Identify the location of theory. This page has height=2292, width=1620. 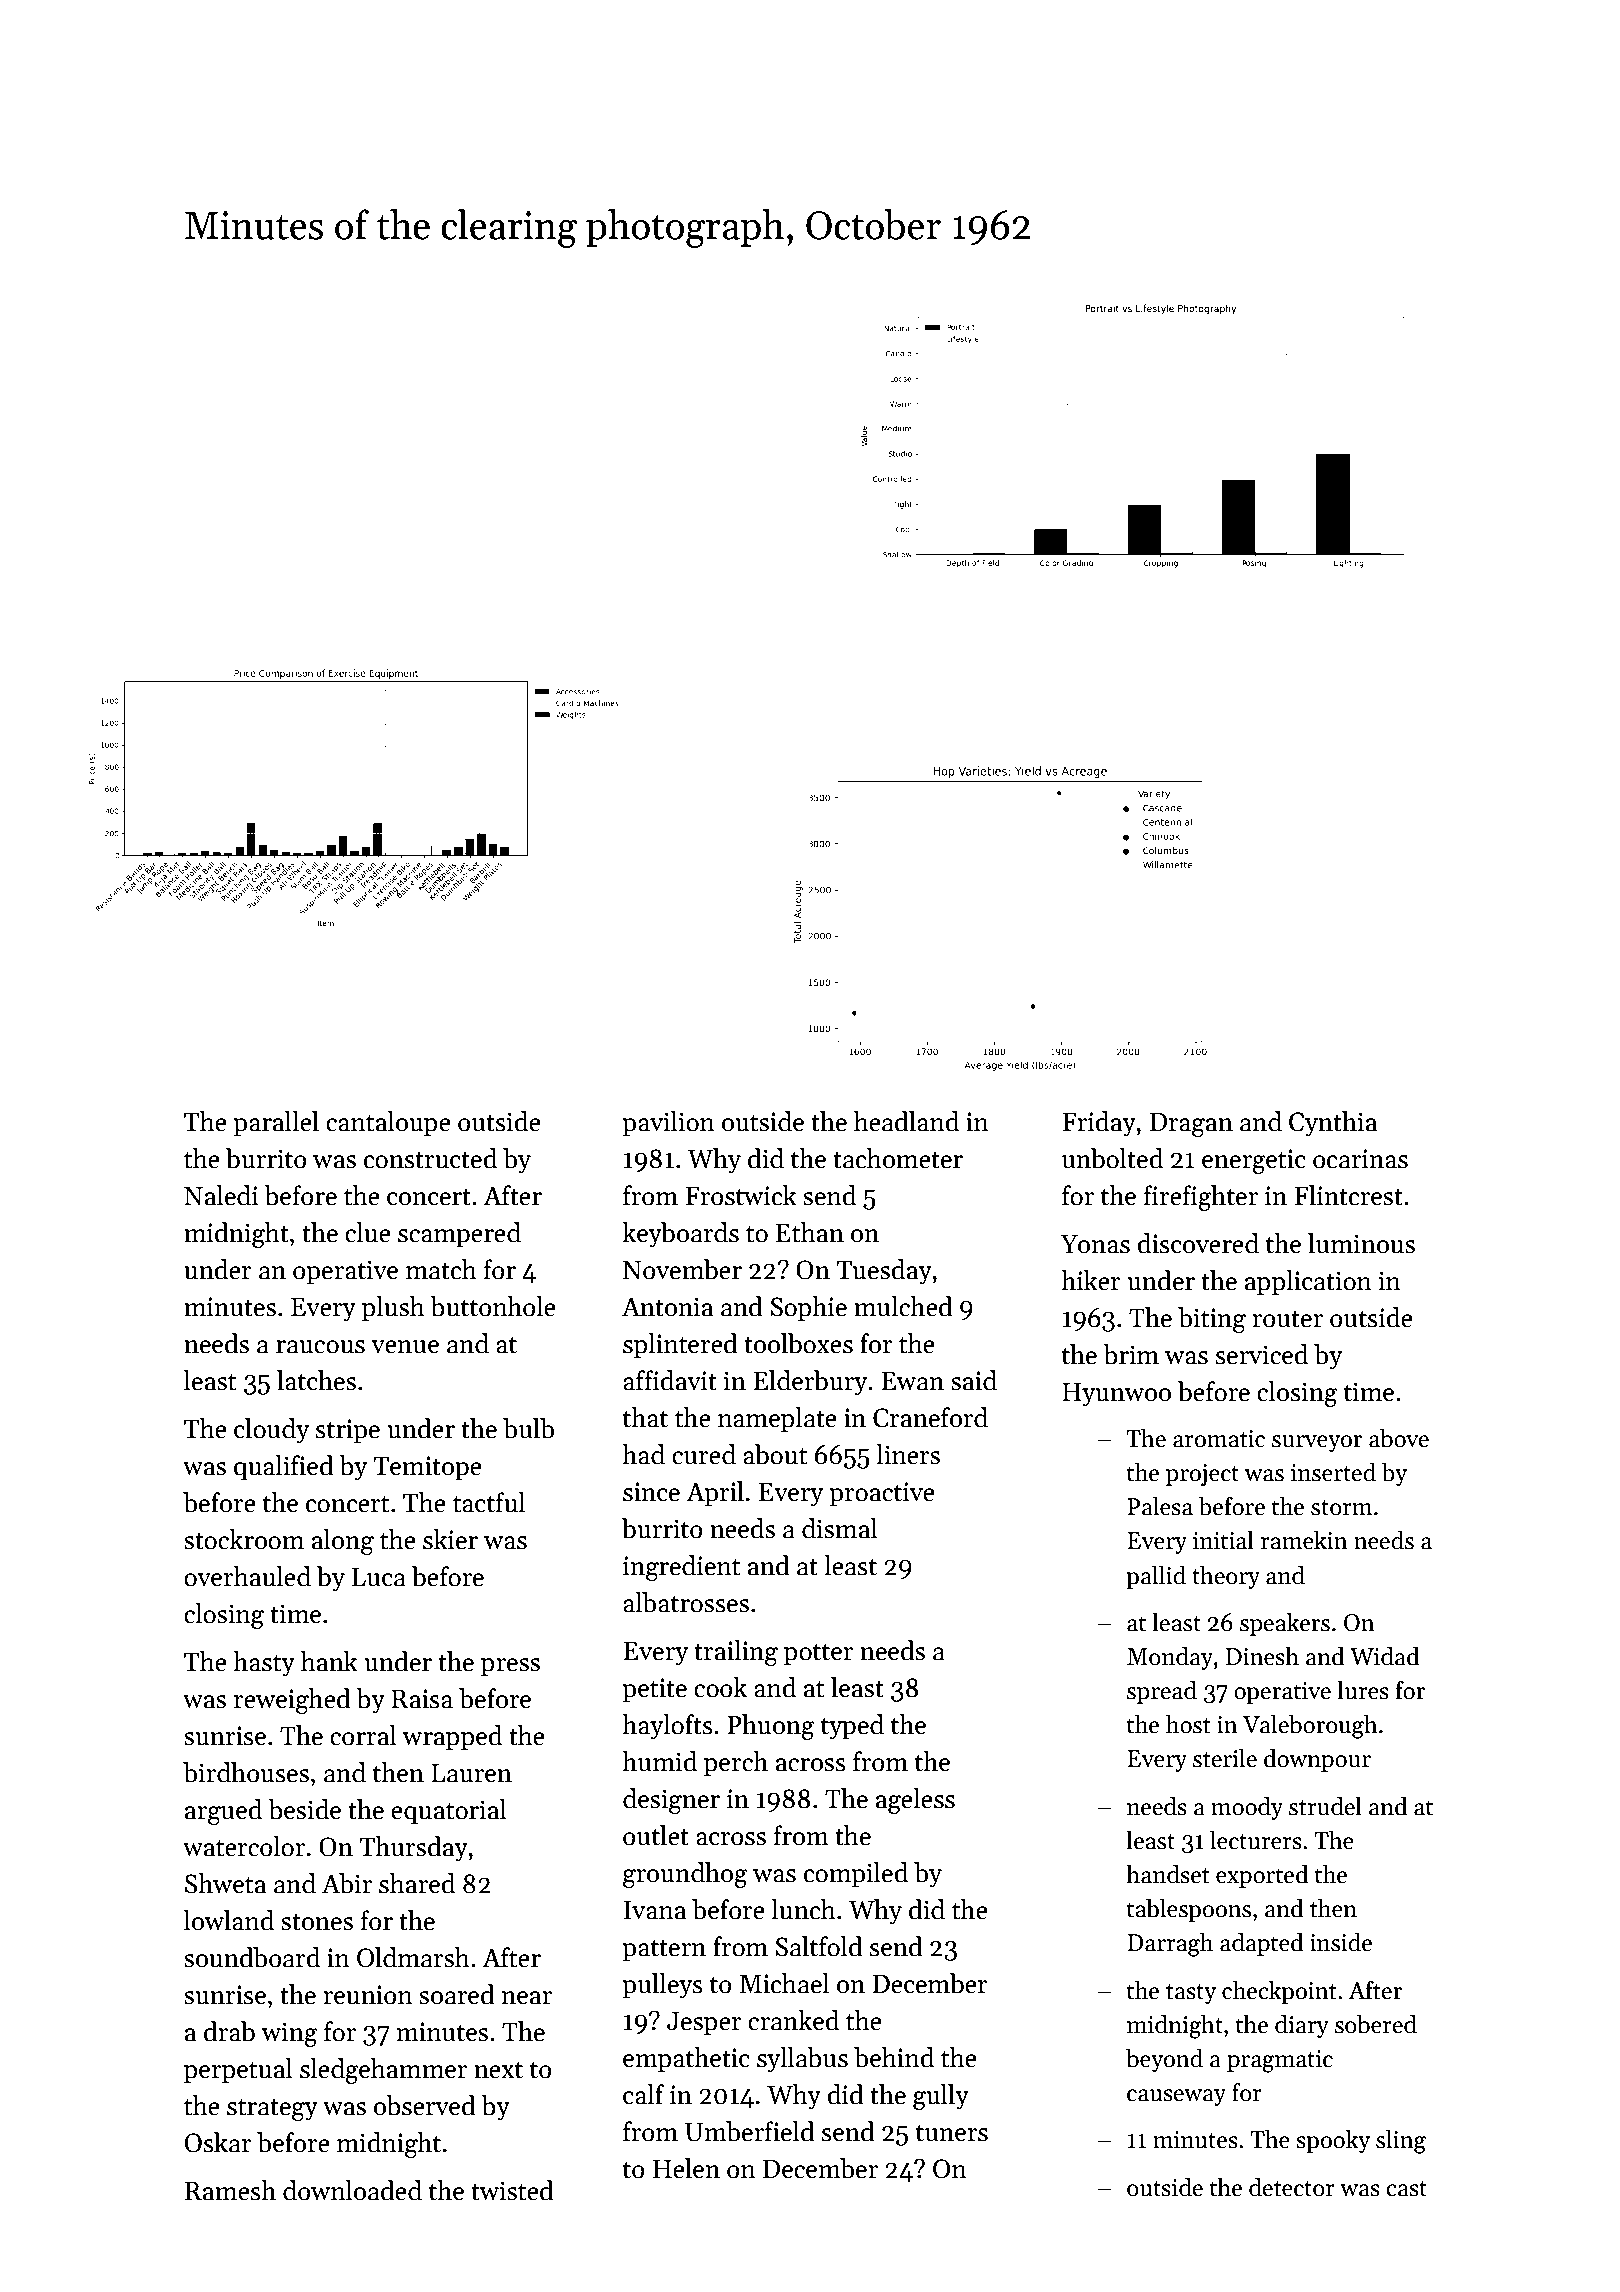
(1226, 1577).
